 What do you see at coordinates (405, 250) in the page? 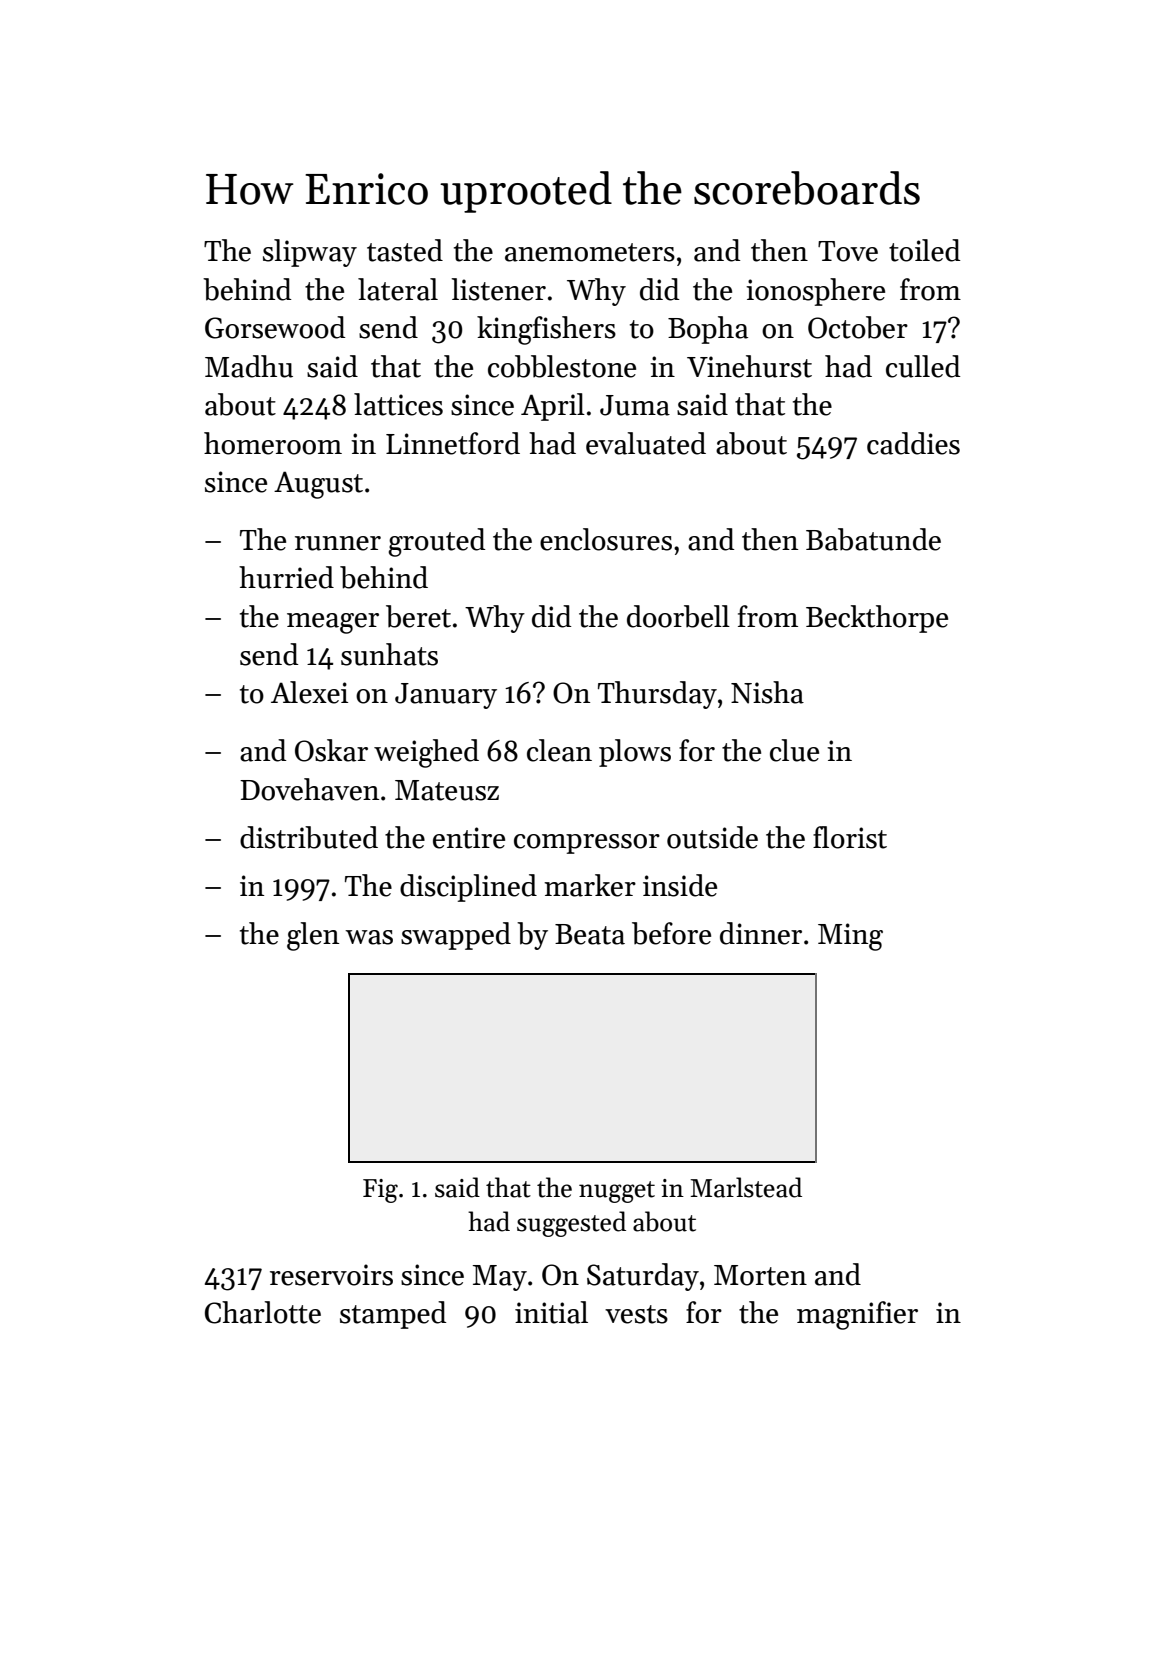
I see `tasted` at bounding box center [405, 250].
